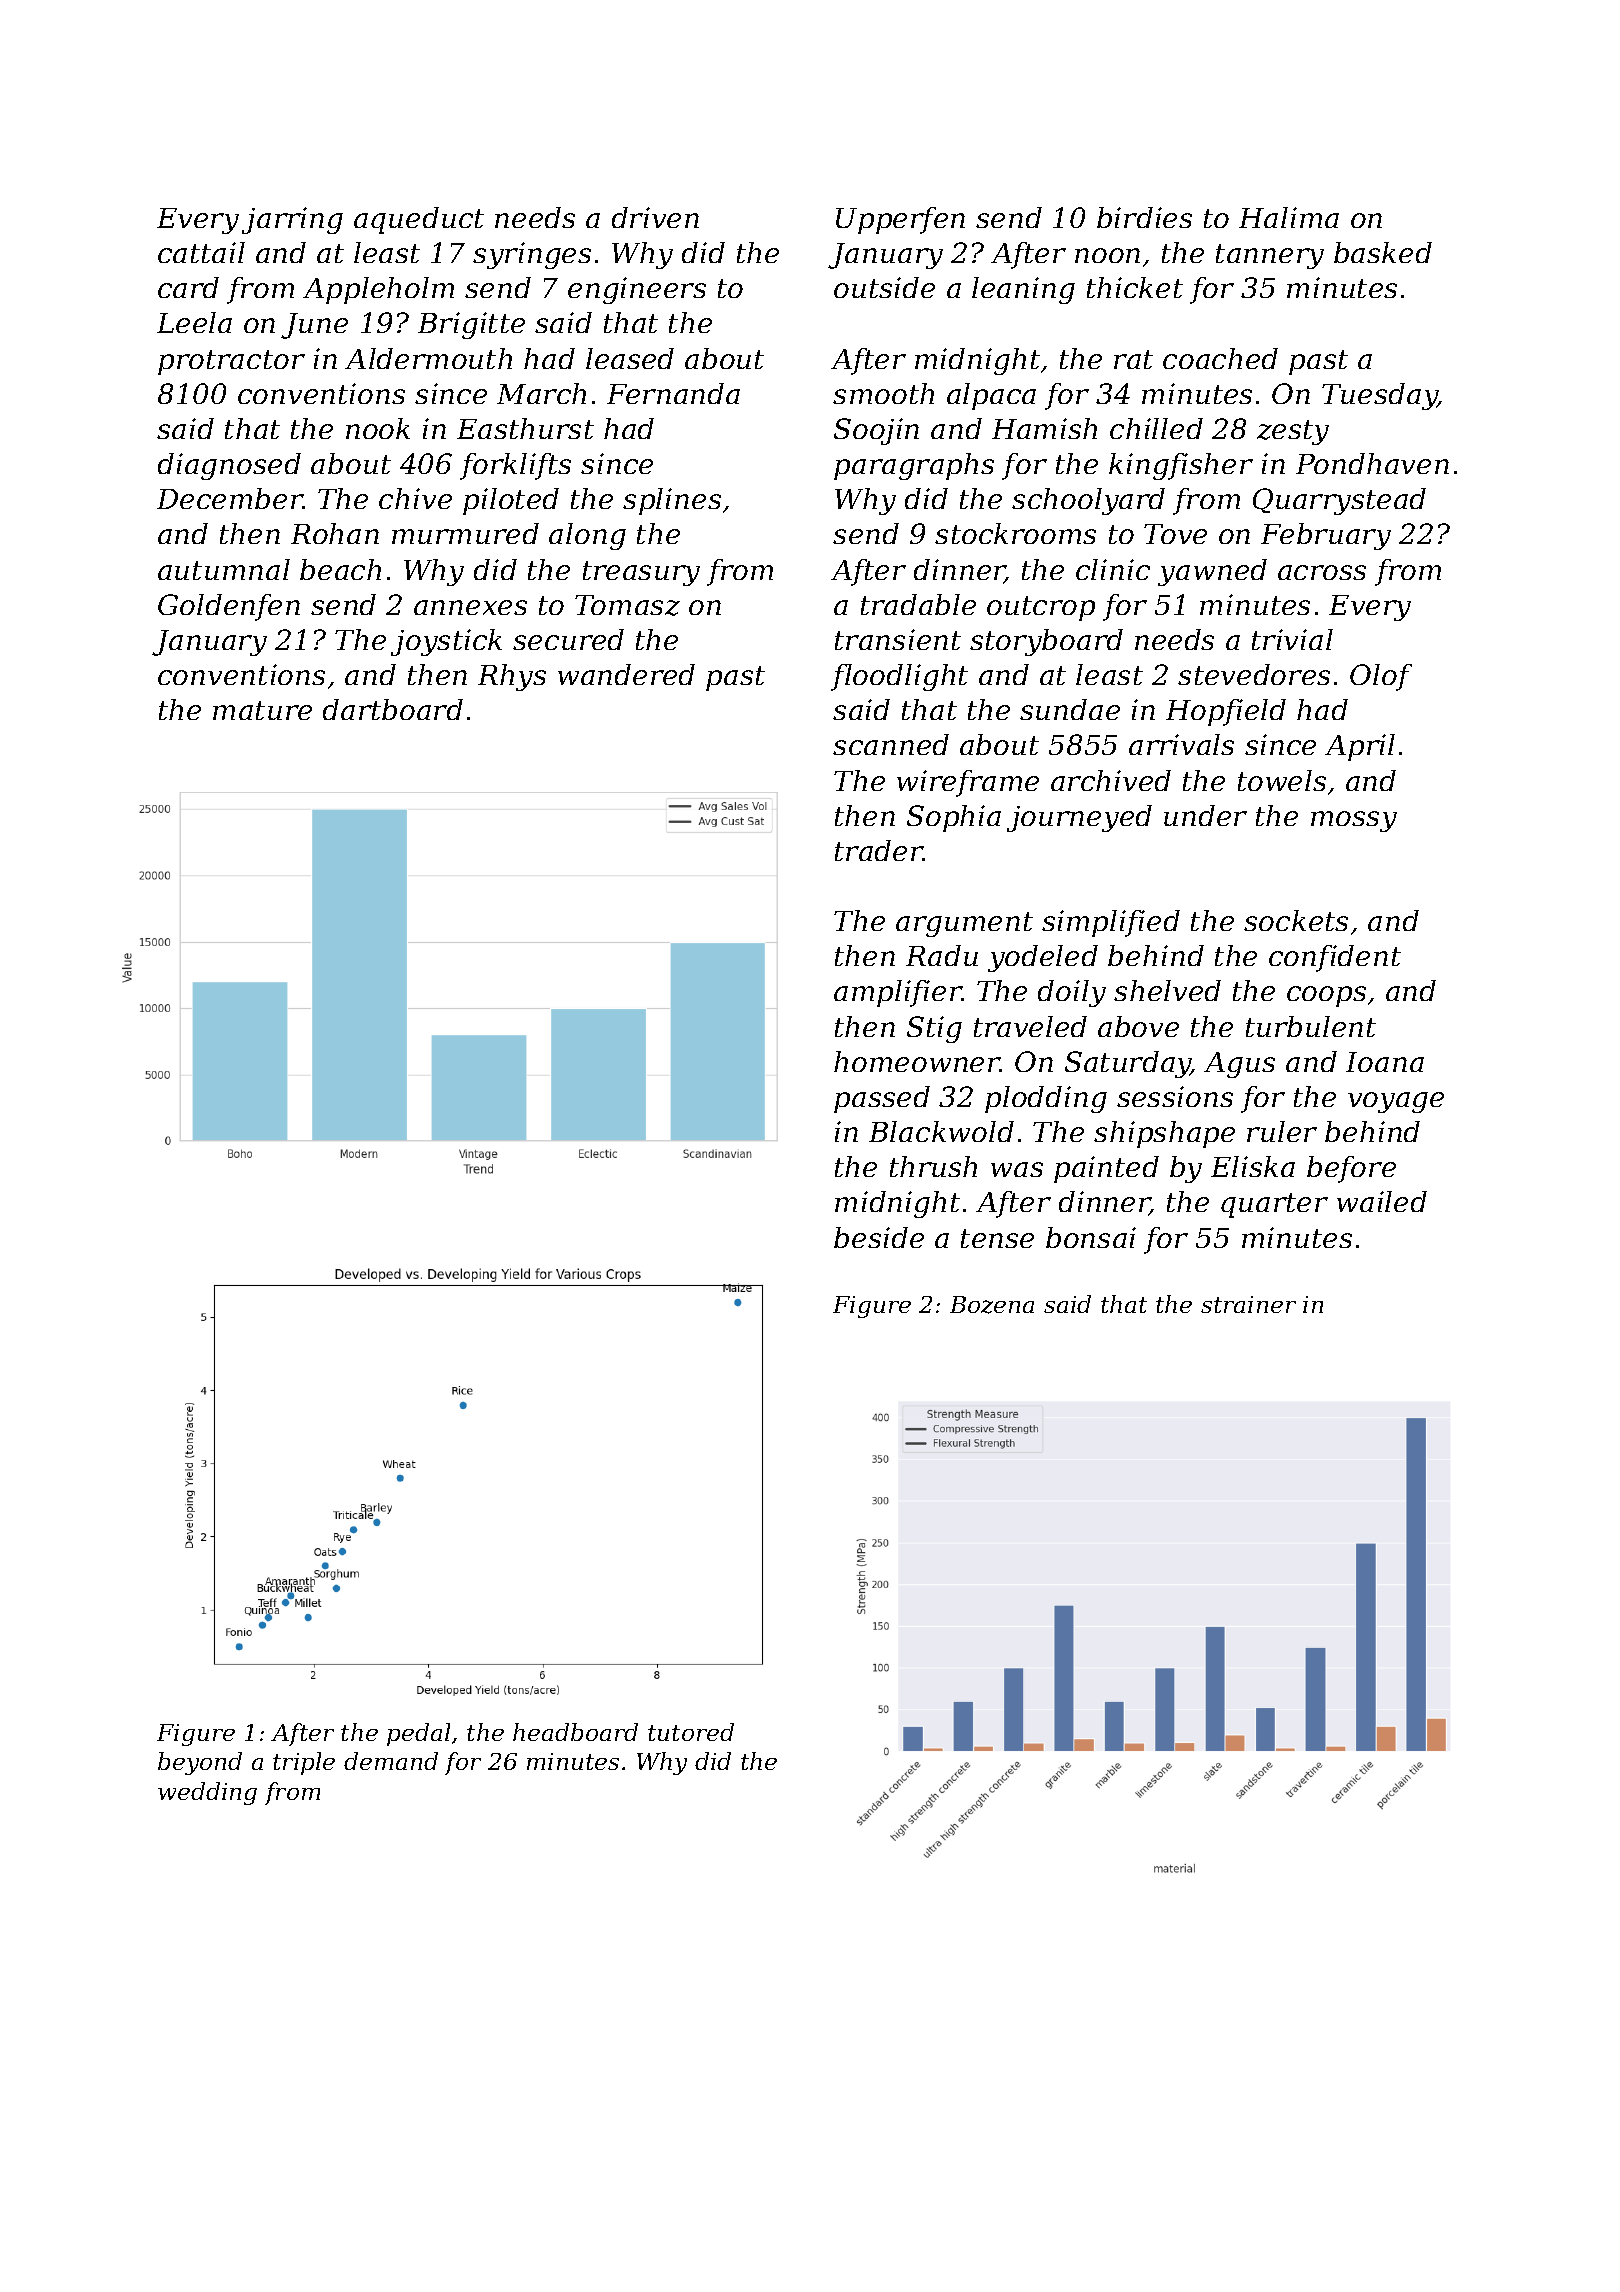 The image size is (1620, 2292). I want to click on Bozena, so click(992, 1305).
